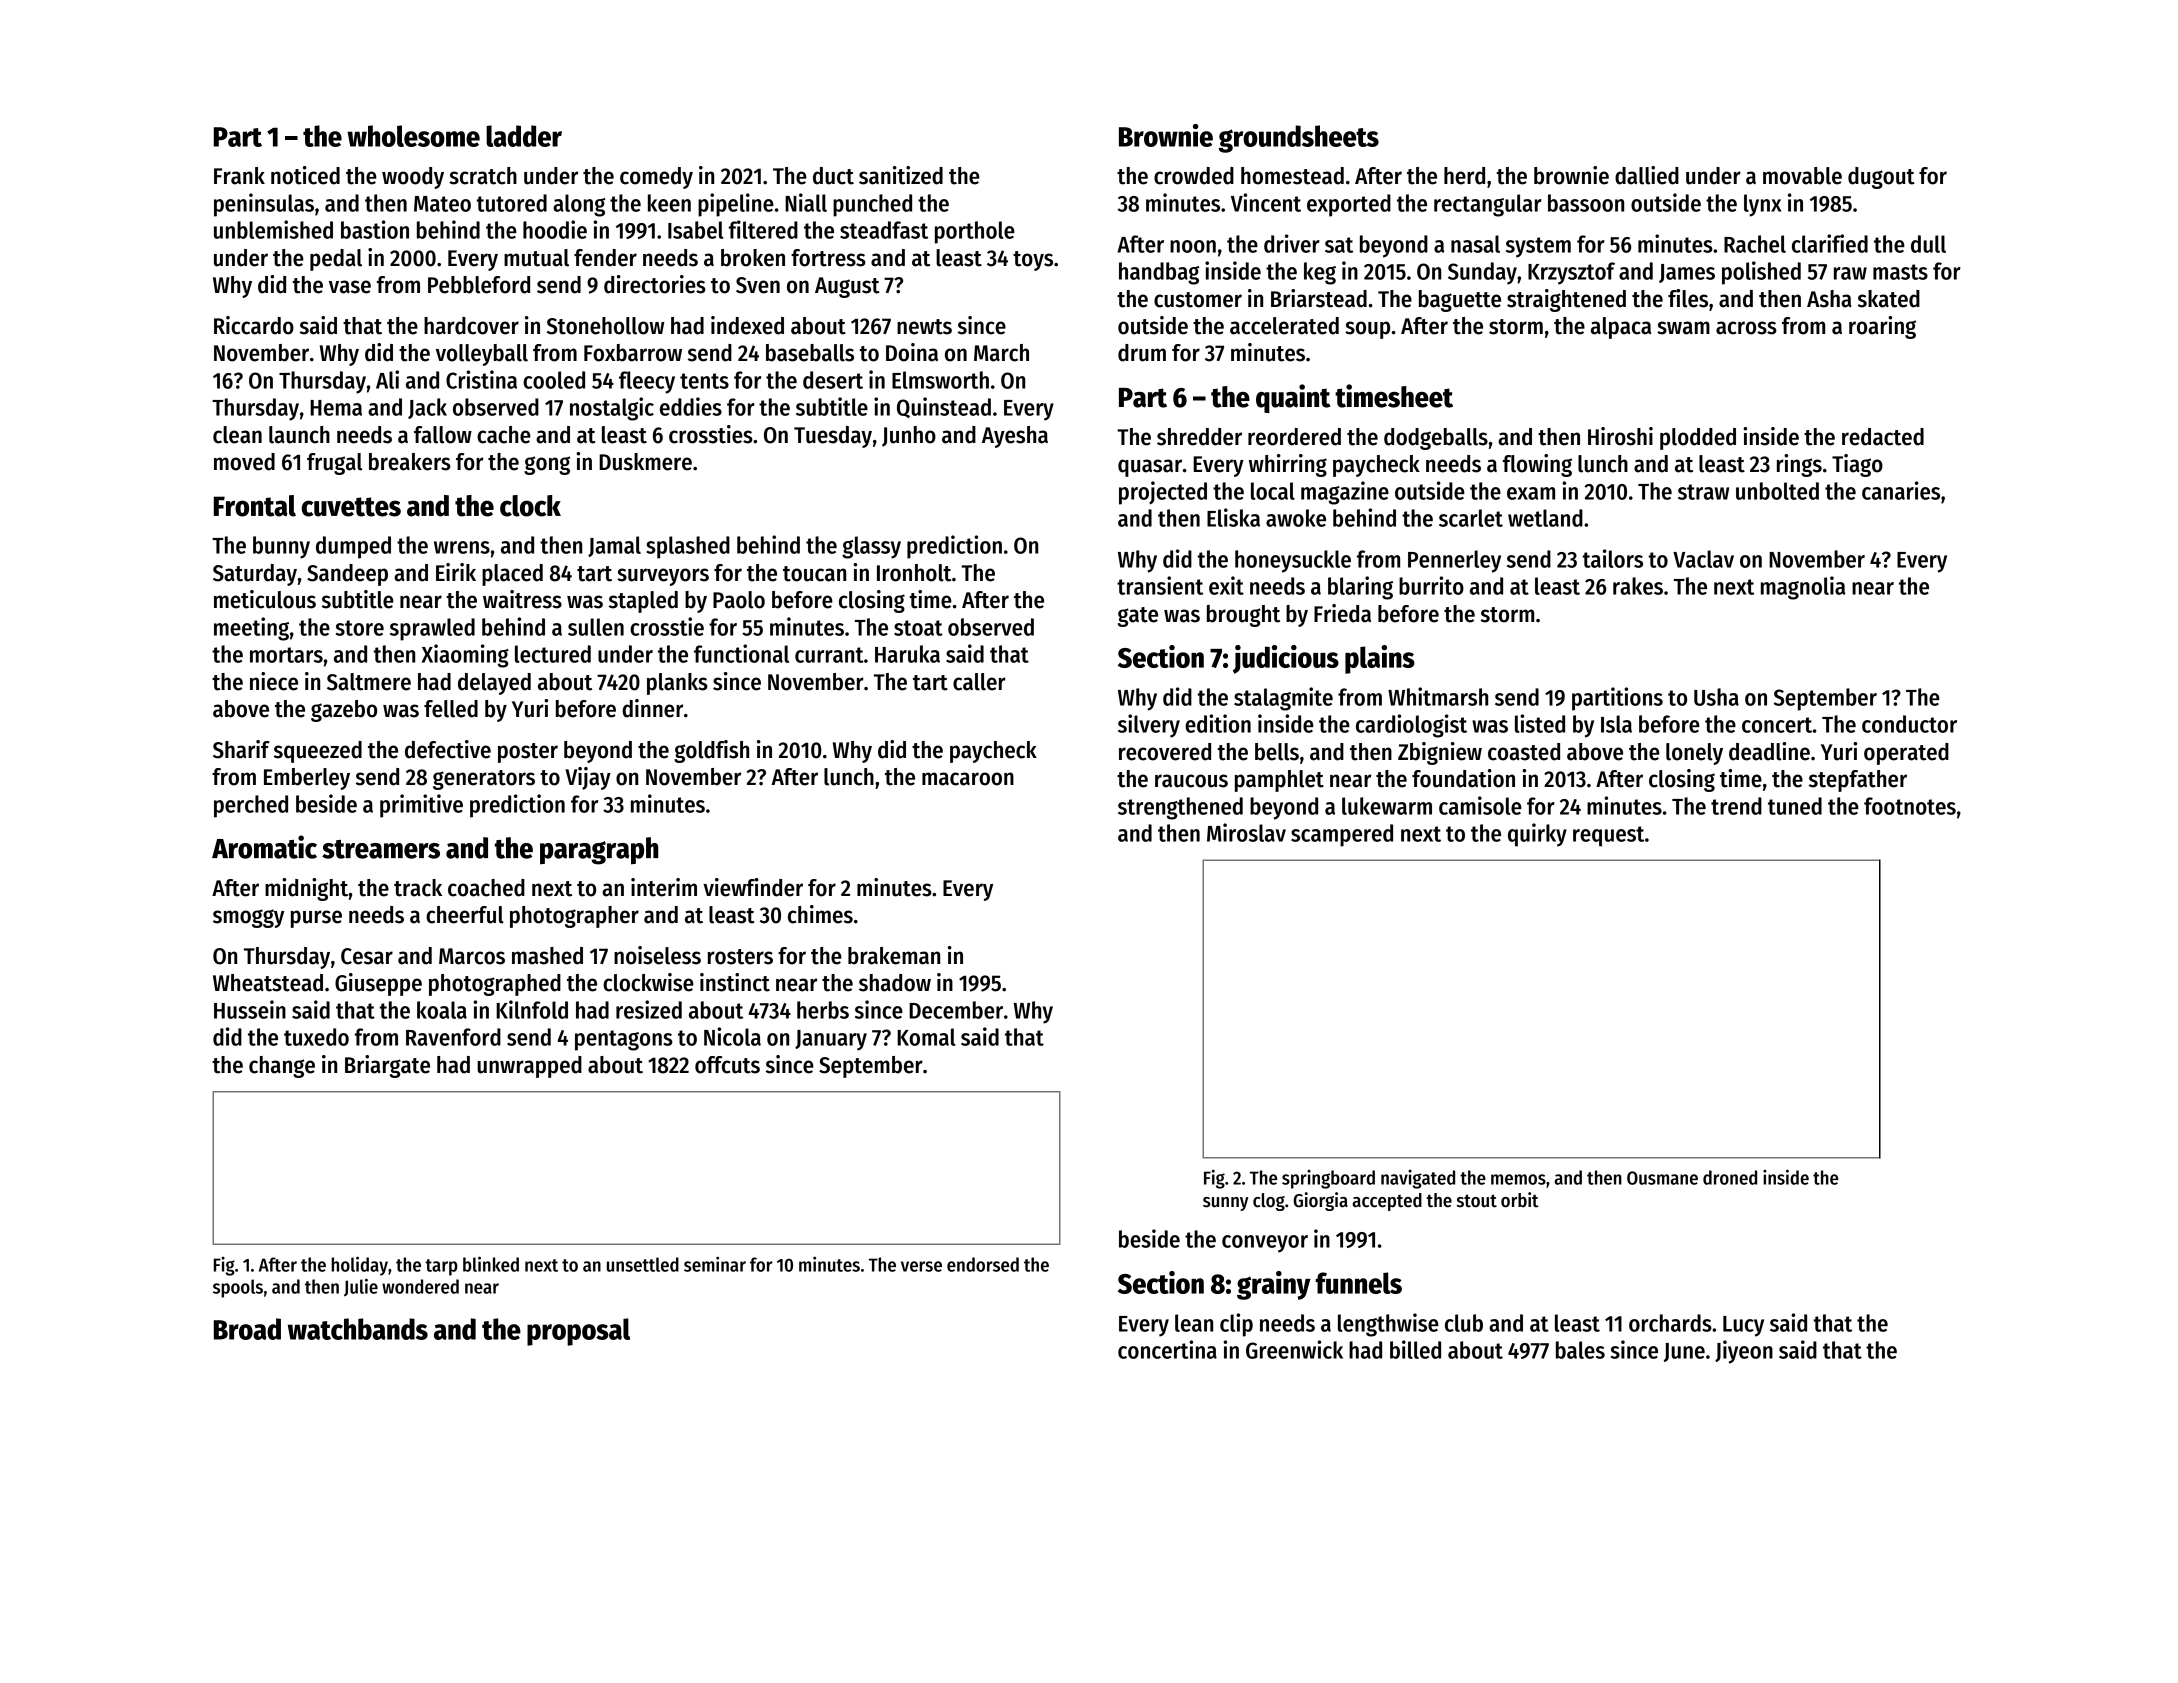 The image size is (2178, 1683). What do you see at coordinates (1294, 1349) in the page?
I see `Greenwick` at bounding box center [1294, 1349].
